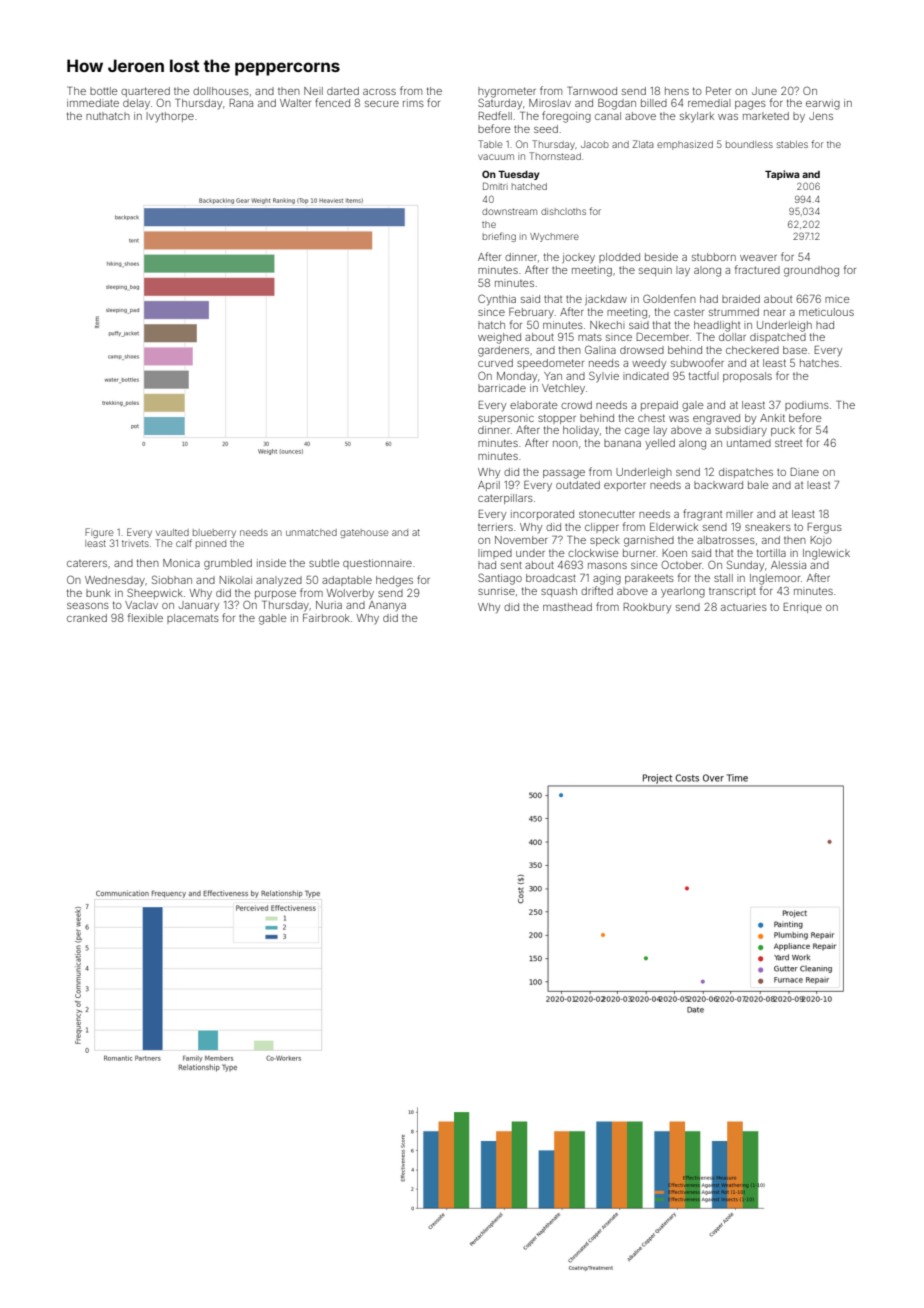  What do you see at coordinates (505, 499) in the page?
I see `caterpillars` at bounding box center [505, 499].
